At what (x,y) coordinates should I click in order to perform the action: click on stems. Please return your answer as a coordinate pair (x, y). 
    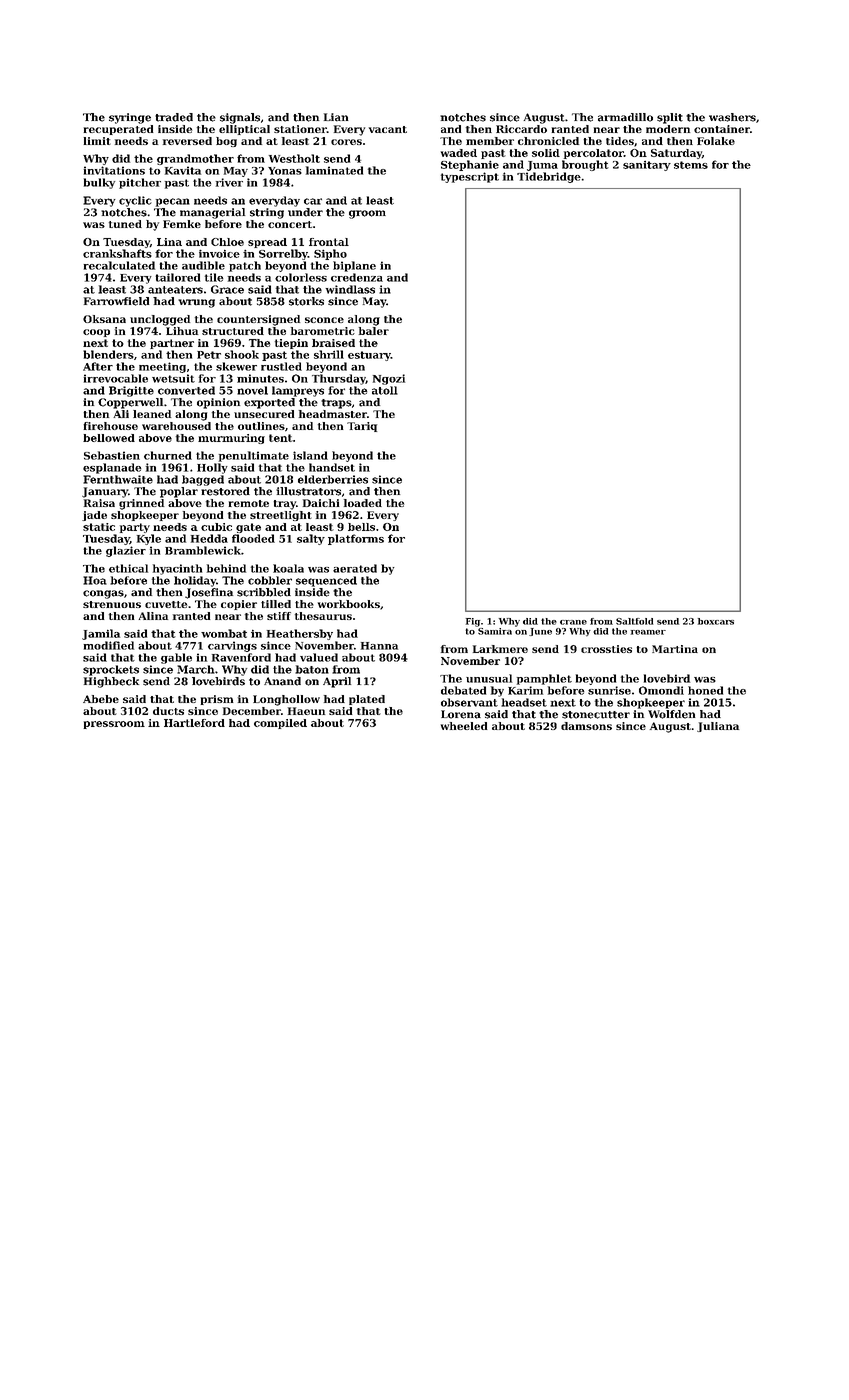
    Looking at the image, I should click on (691, 165).
